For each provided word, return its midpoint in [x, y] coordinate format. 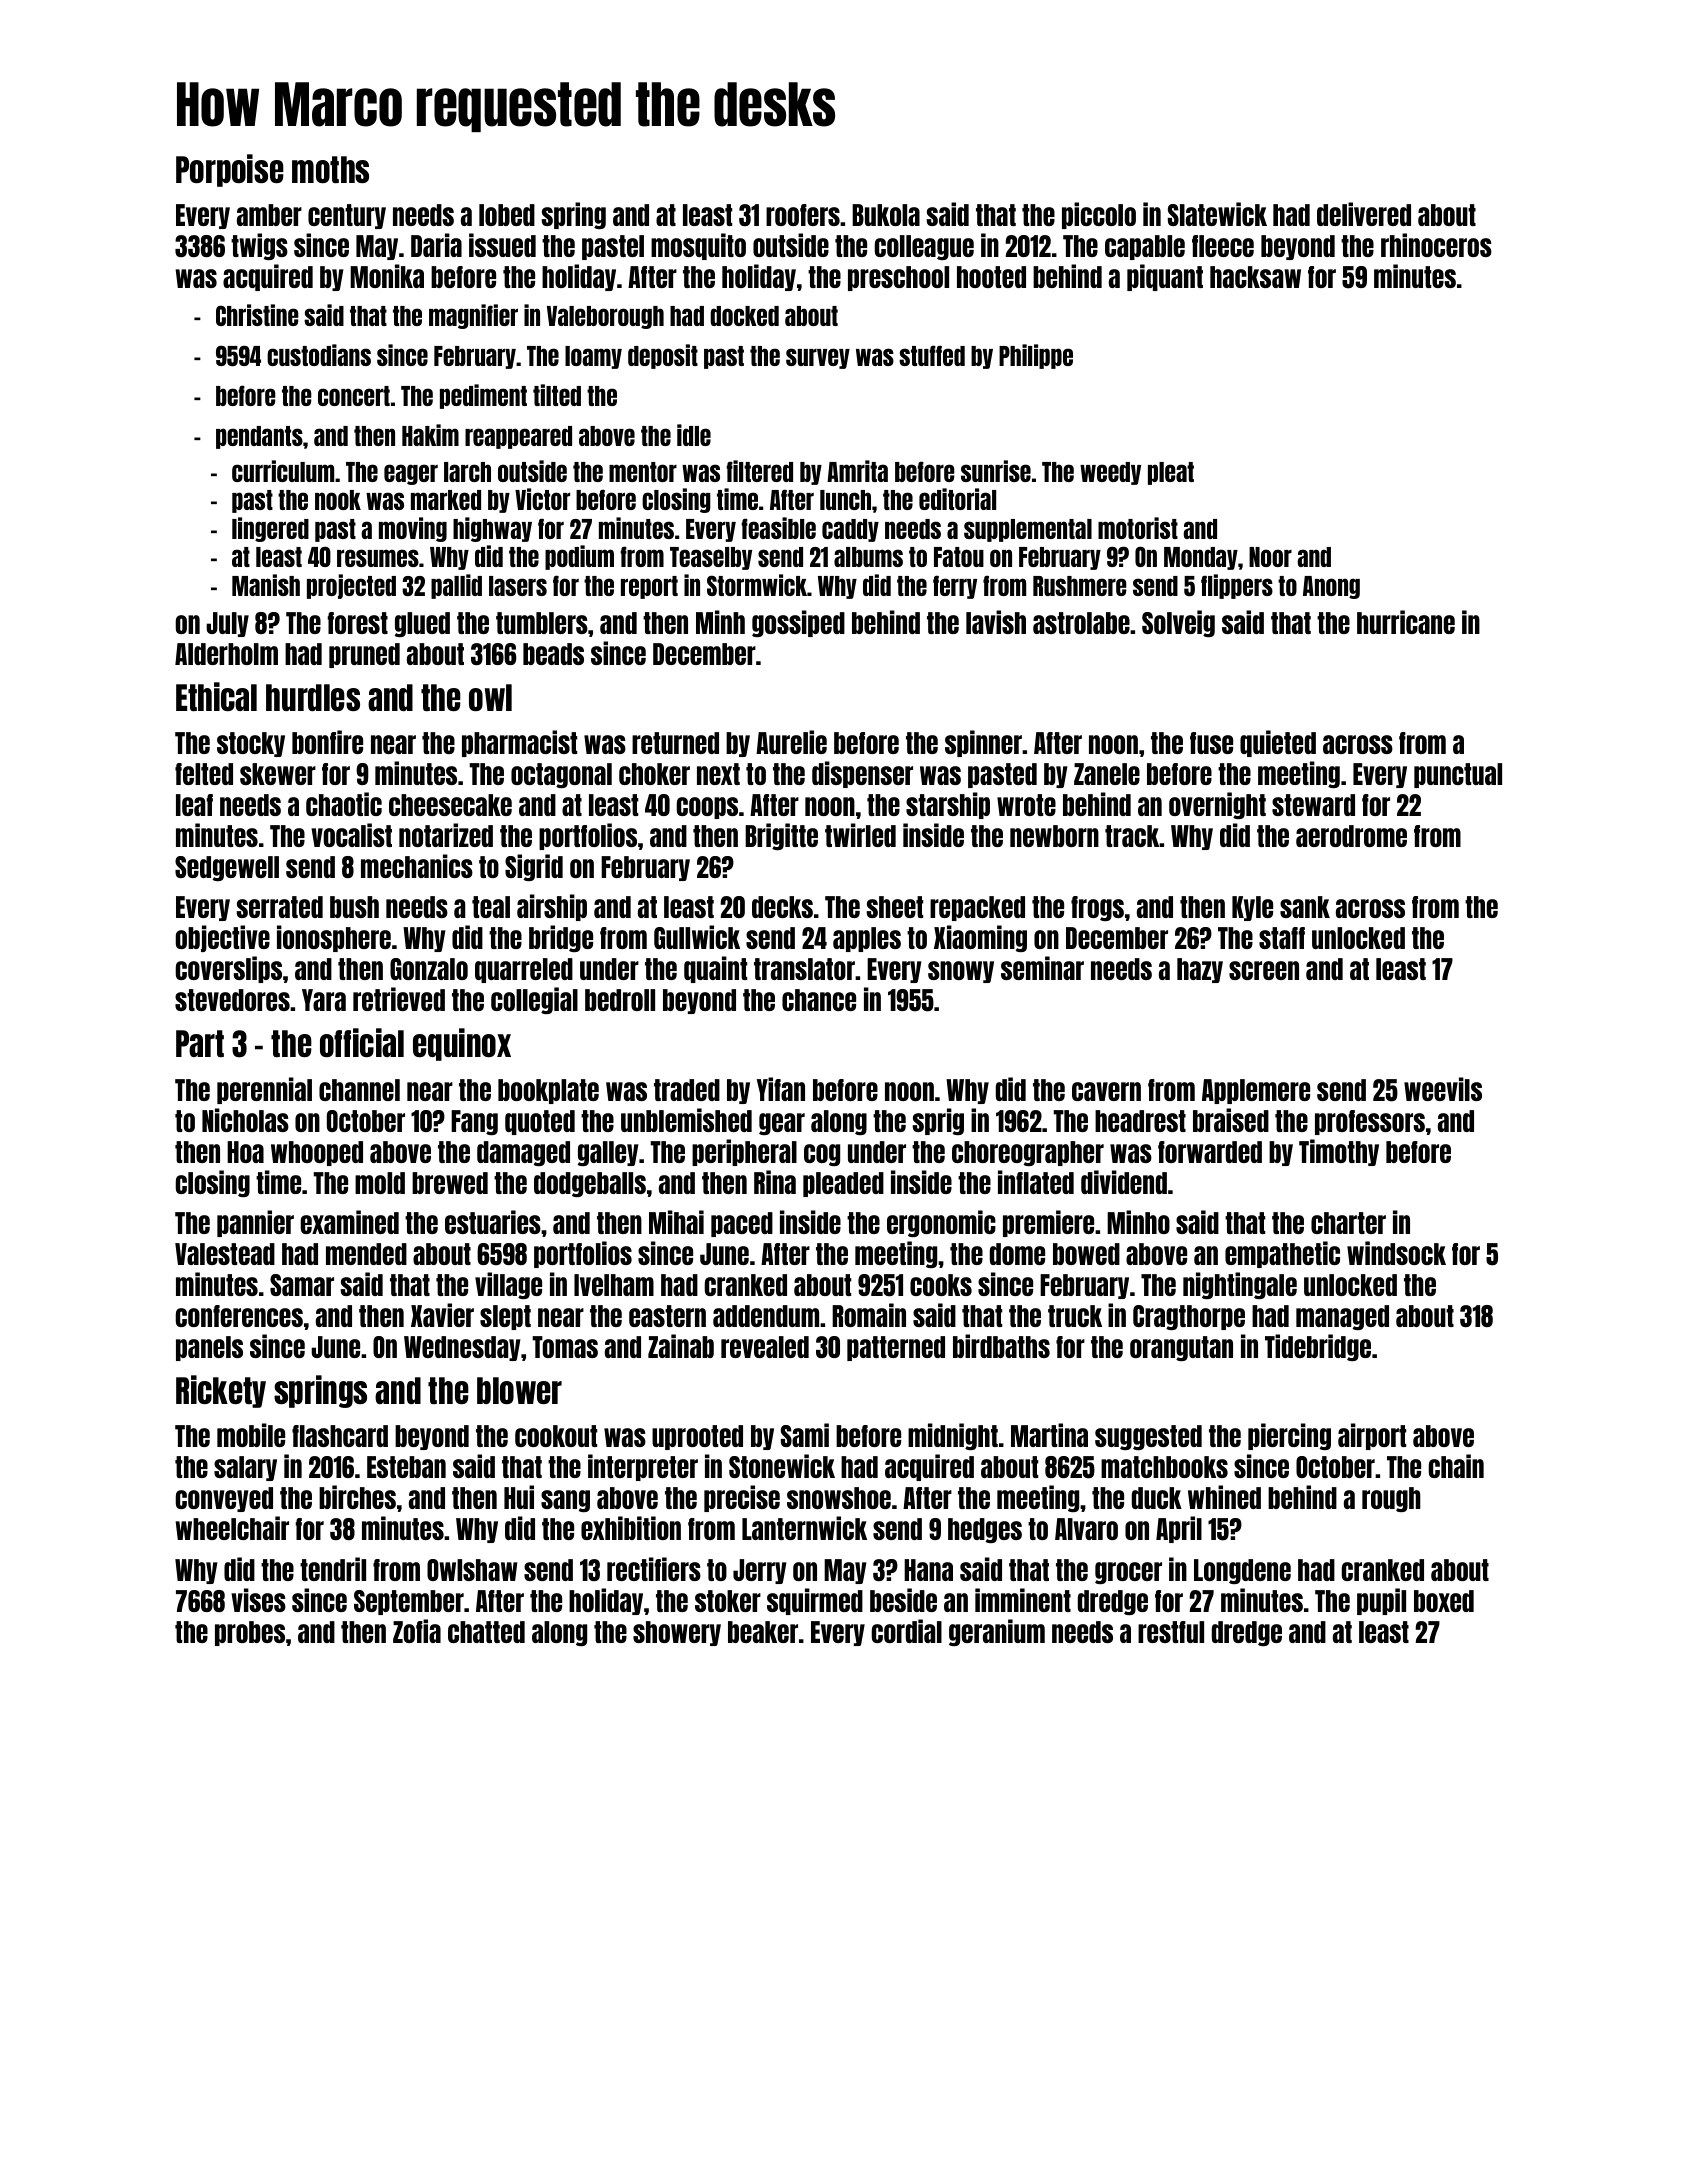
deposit [663, 356]
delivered [1364, 214]
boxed [1444, 1601]
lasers [518, 586]
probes [250, 1633]
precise [742, 1498]
